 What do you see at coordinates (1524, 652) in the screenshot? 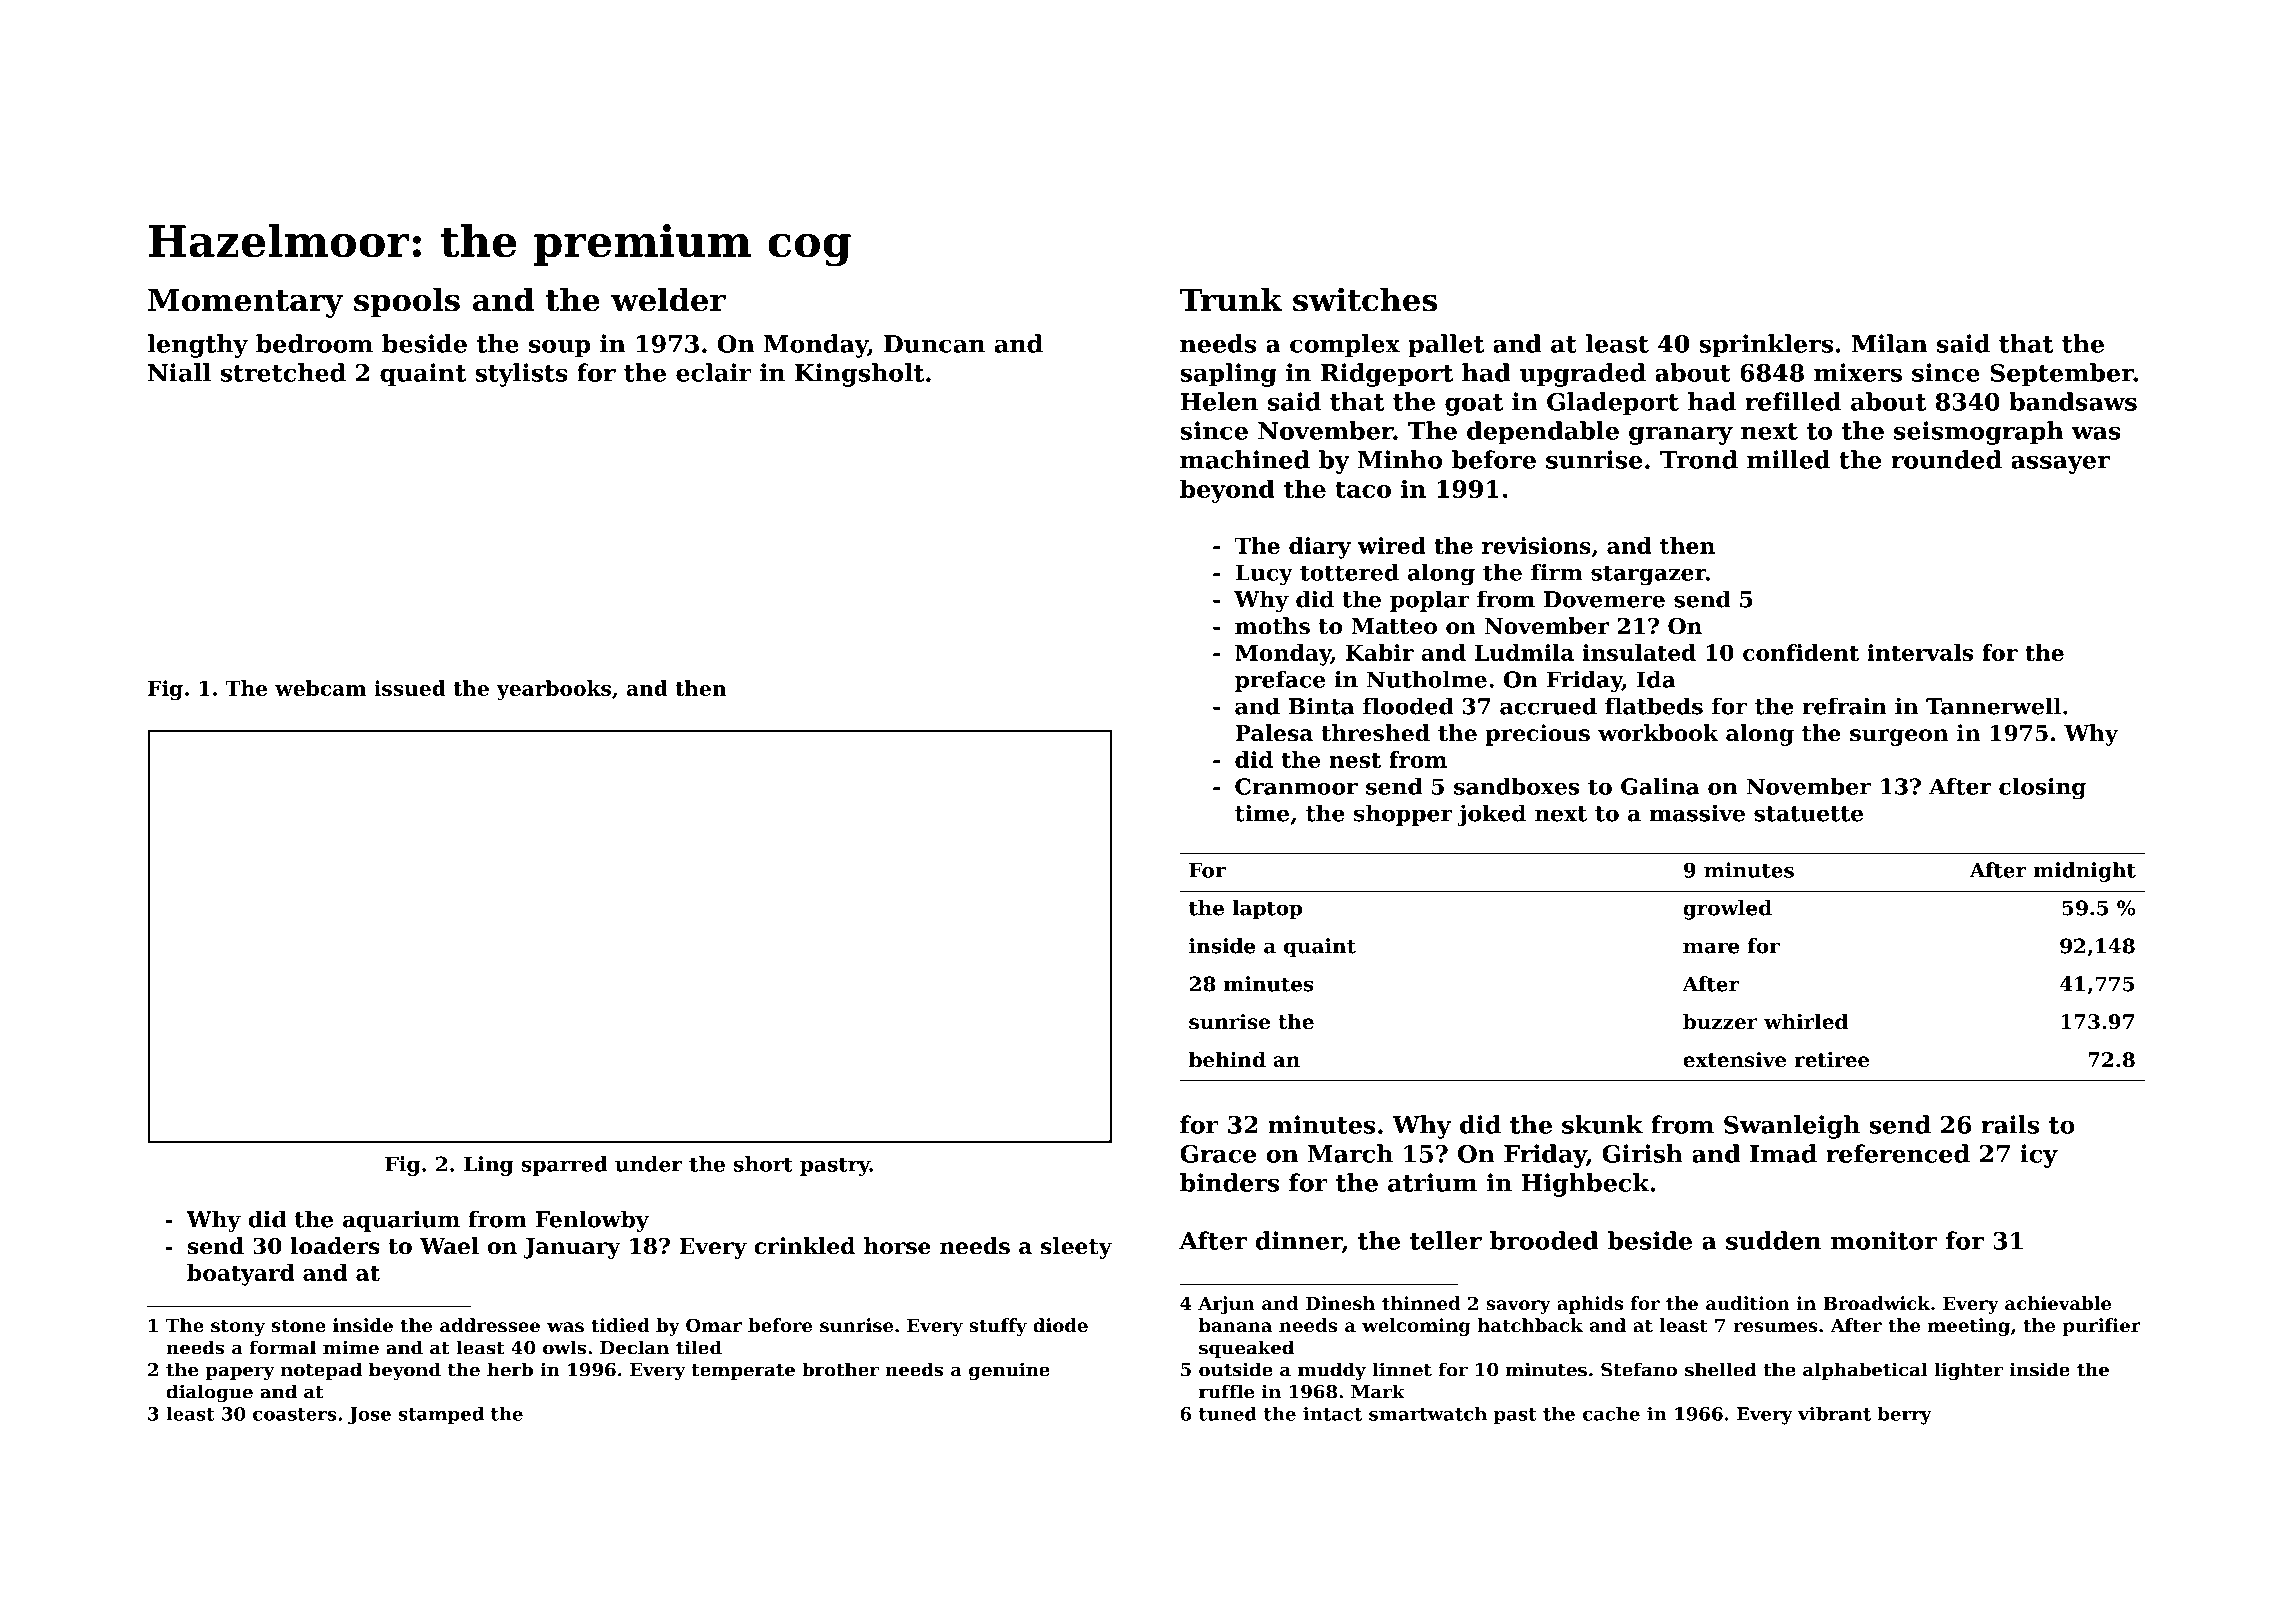
I see `Ludmila` at bounding box center [1524, 652].
